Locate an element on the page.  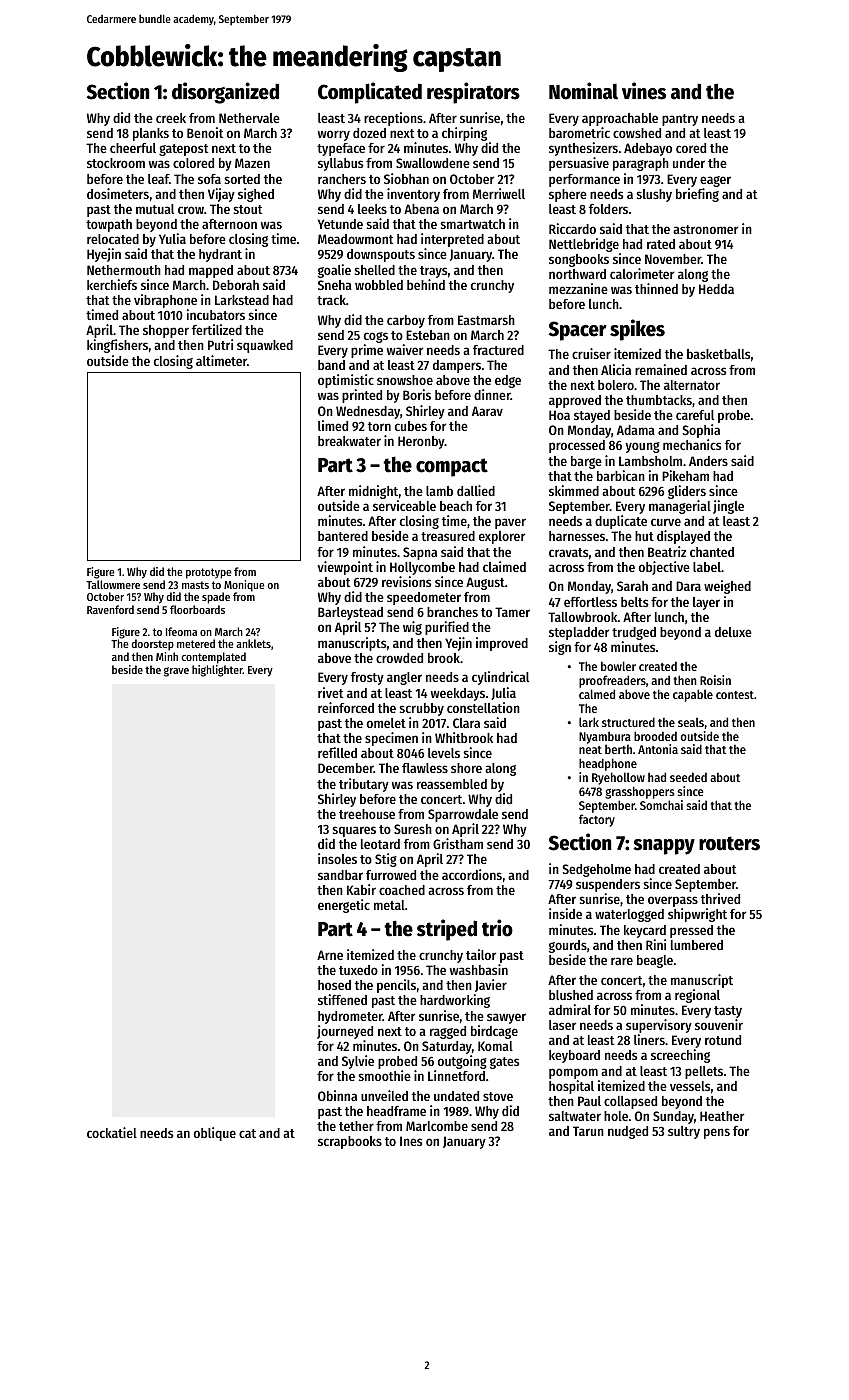
energetic is located at coordinates (344, 906).
